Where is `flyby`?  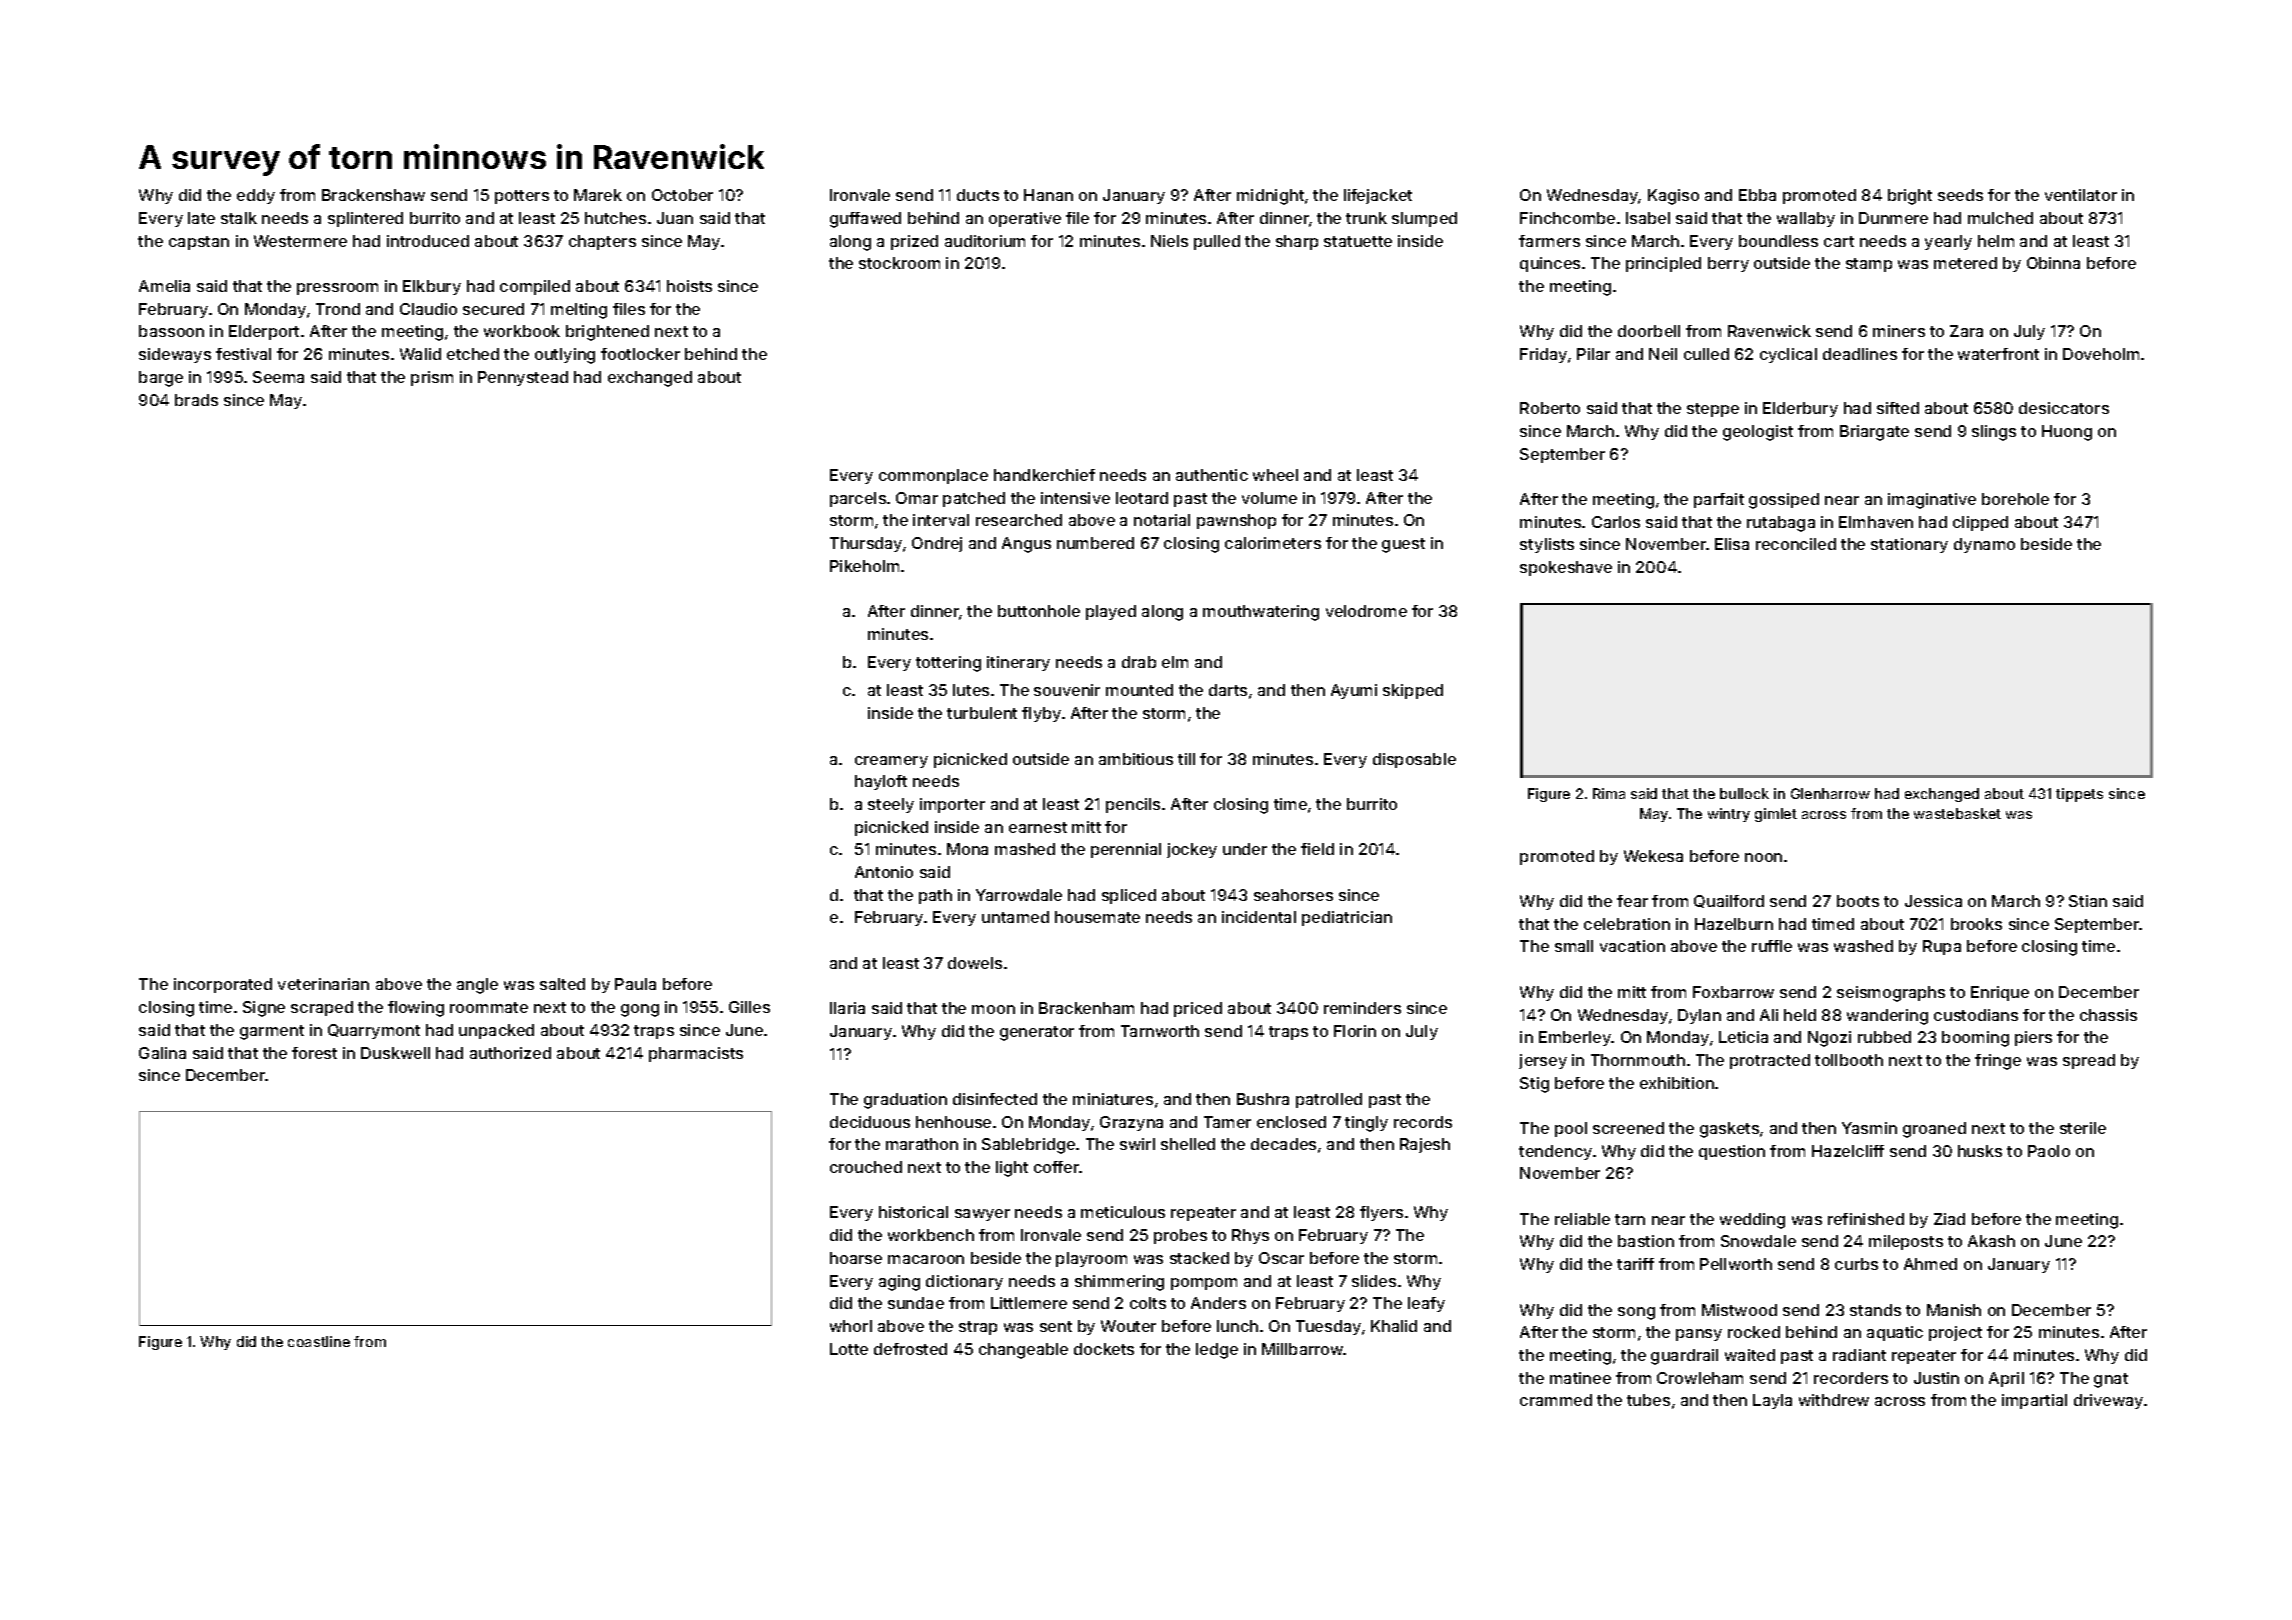 flyby is located at coordinates (1041, 714).
